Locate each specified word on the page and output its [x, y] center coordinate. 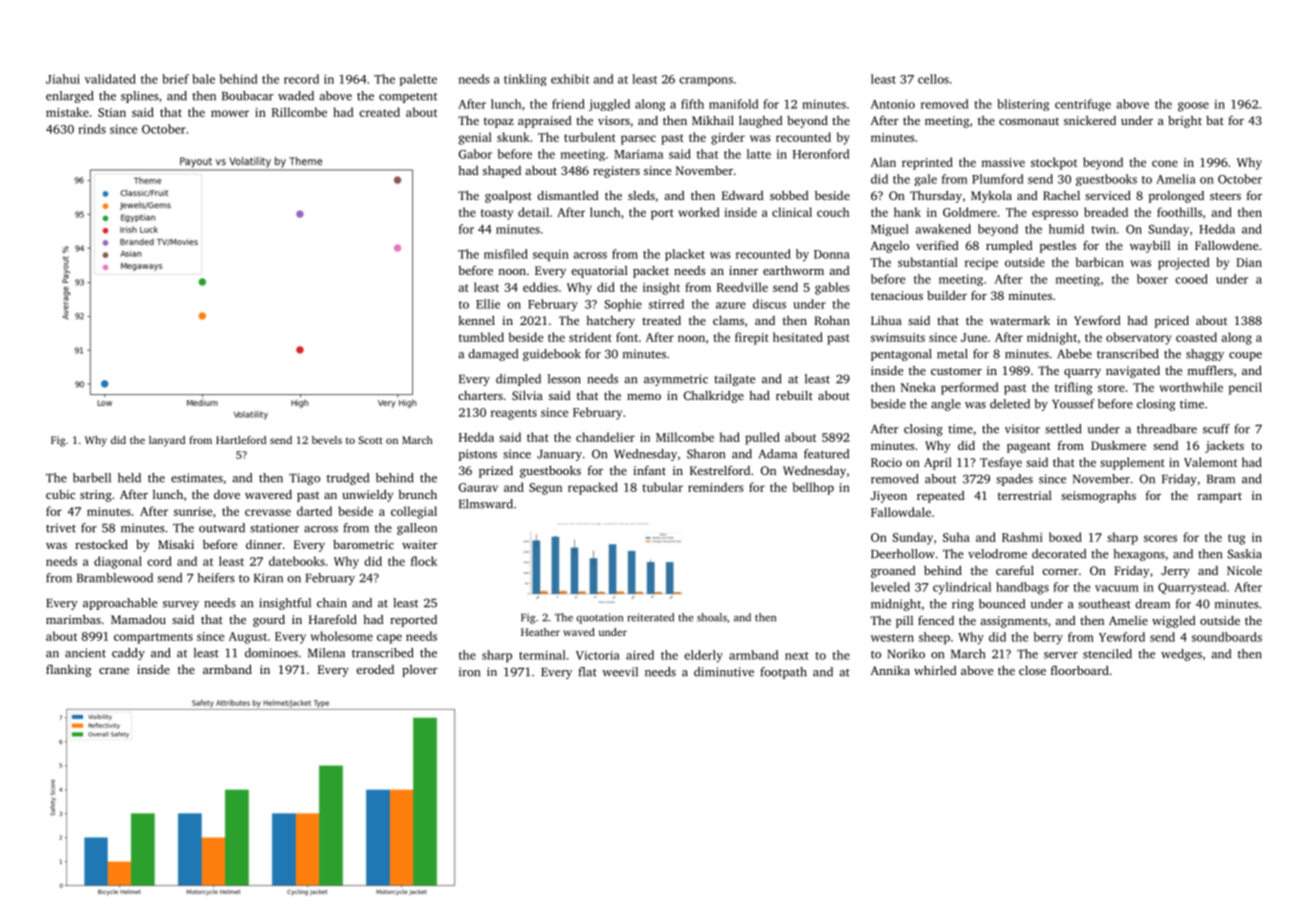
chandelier [605, 437]
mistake [67, 112]
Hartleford [241, 440]
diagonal [118, 562]
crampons [706, 81]
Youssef [1073, 404]
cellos [933, 79]
